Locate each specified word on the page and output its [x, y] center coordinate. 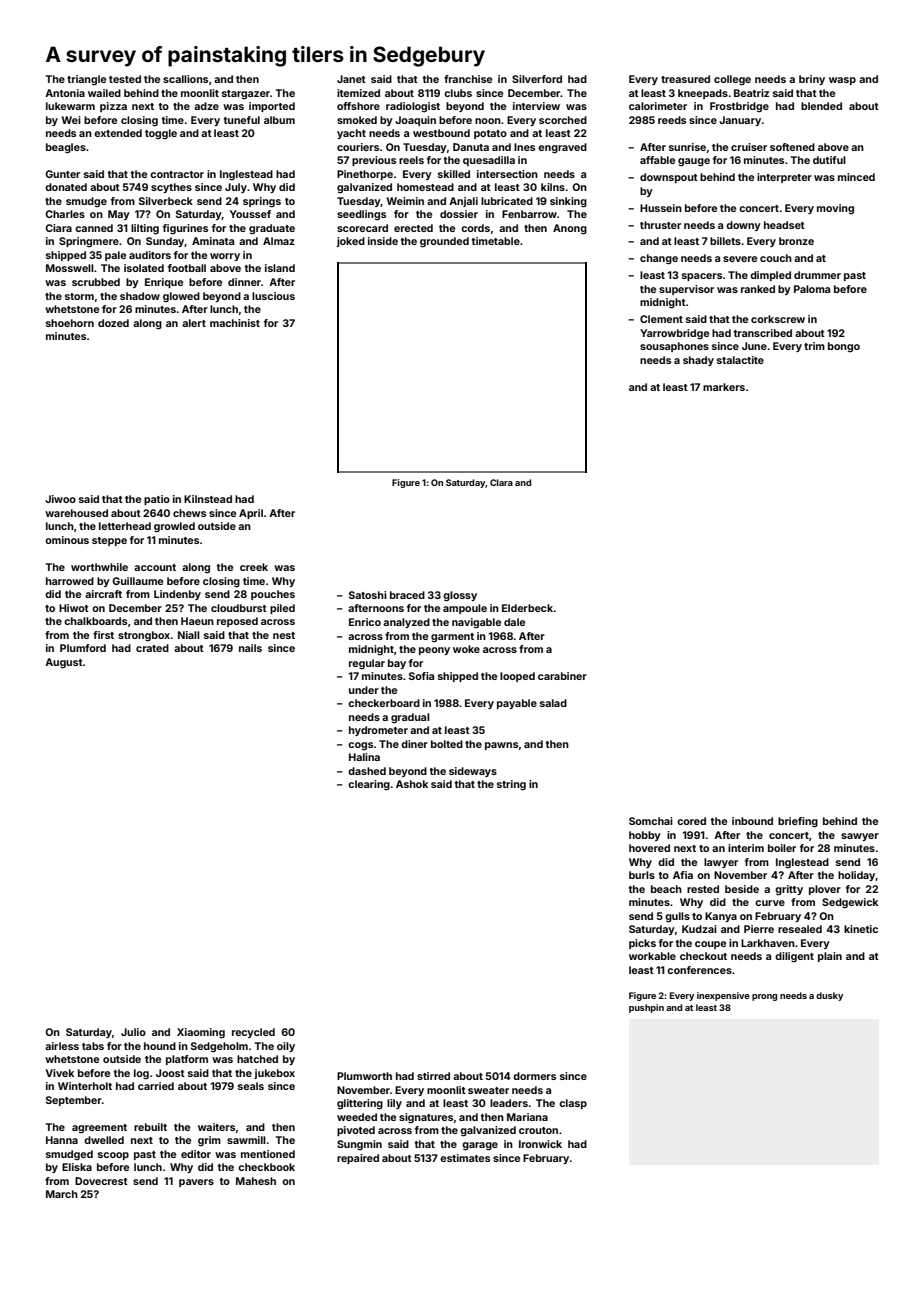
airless [62, 1046]
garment [452, 638]
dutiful [829, 160]
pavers [196, 1183]
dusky [829, 996]
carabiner [562, 676]
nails [250, 648]
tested [125, 79]
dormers [534, 1076]
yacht [351, 134]
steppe [109, 541]
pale [115, 256]
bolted [447, 744]
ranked [758, 289]
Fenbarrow [529, 214]
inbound [752, 821]
